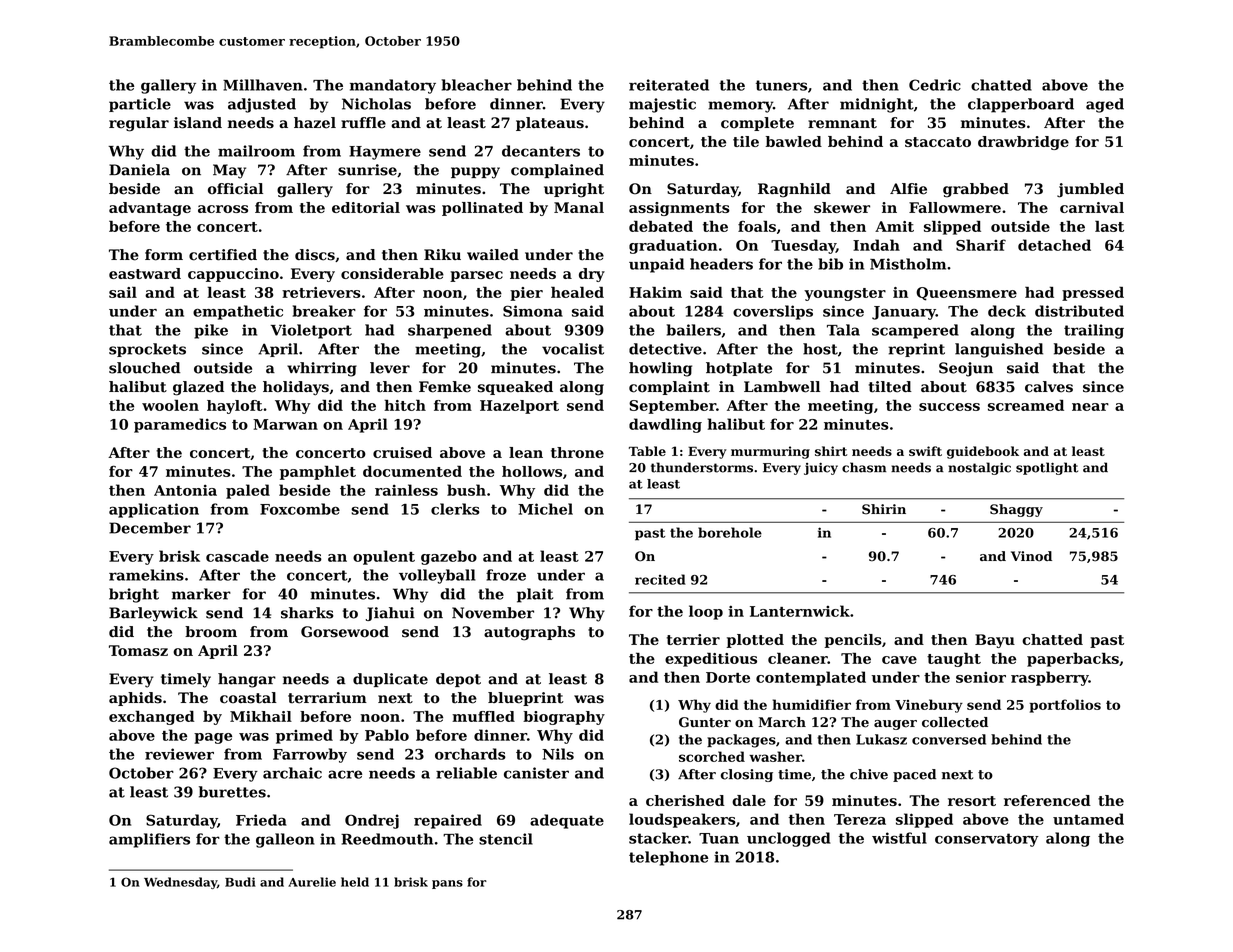  What do you see at coordinates (1105, 105) in the page?
I see `aged` at bounding box center [1105, 105].
